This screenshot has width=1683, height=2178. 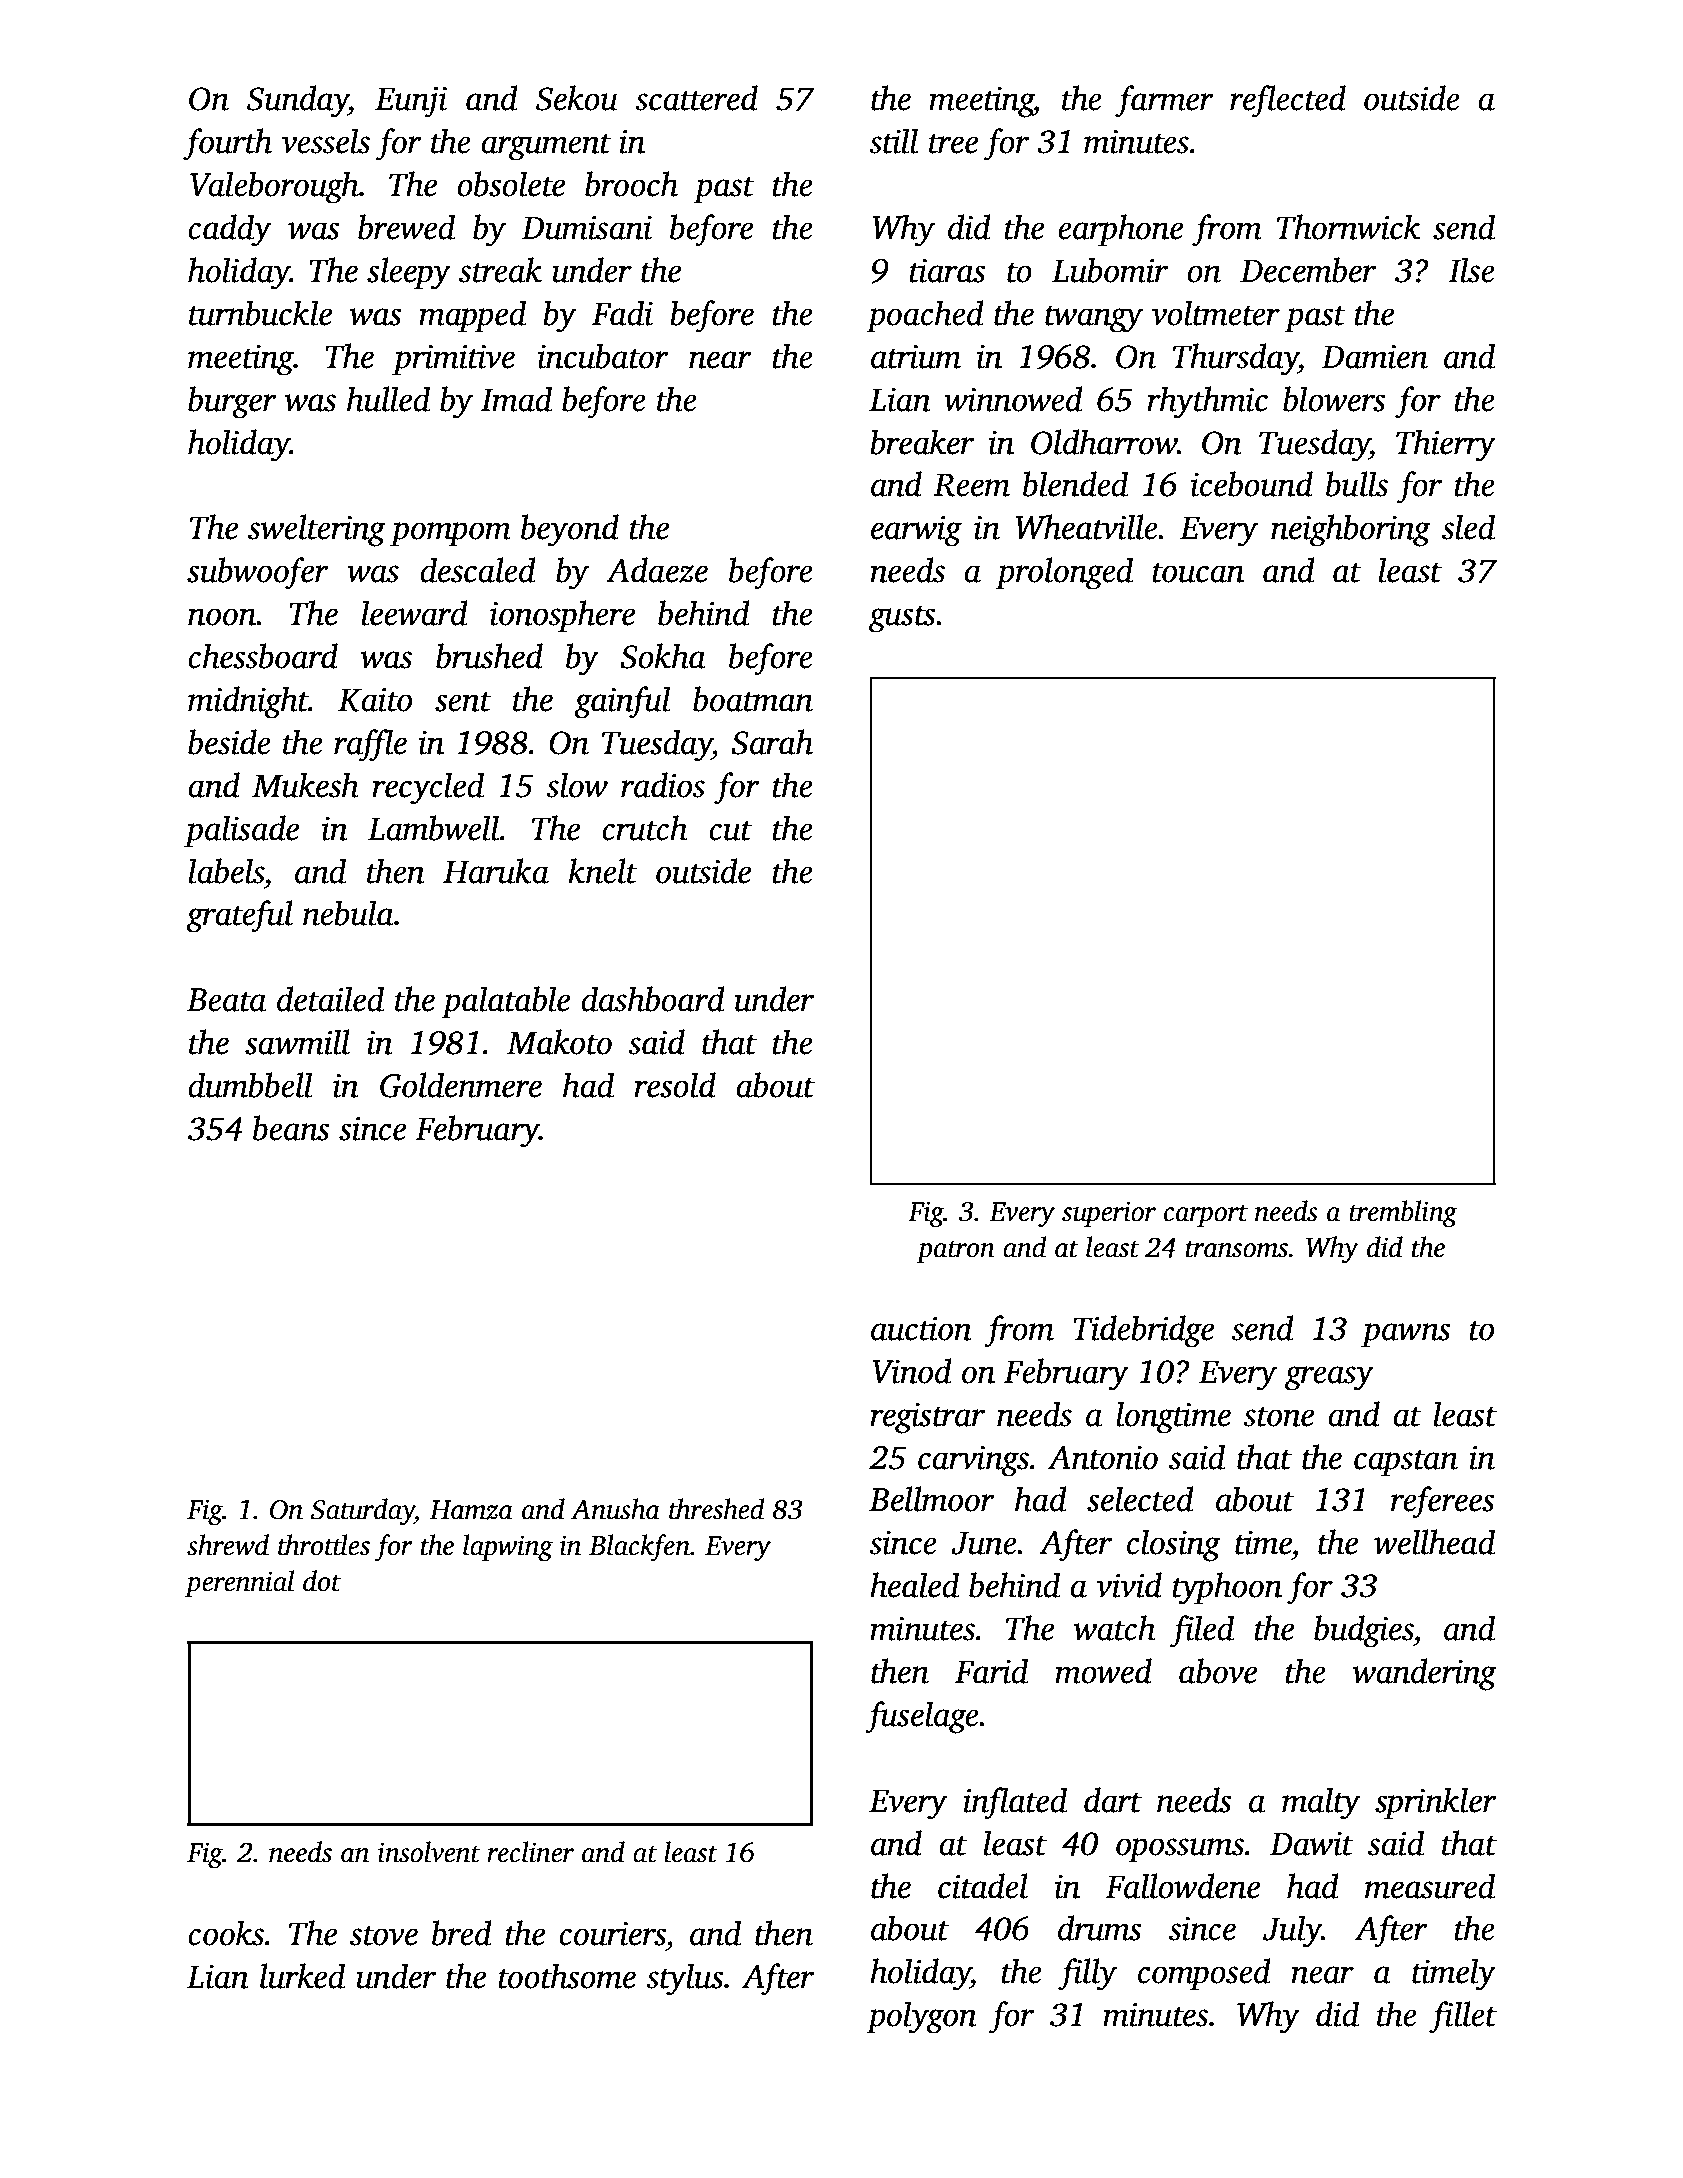 What do you see at coordinates (696, 98) in the screenshot?
I see `scattered` at bounding box center [696, 98].
